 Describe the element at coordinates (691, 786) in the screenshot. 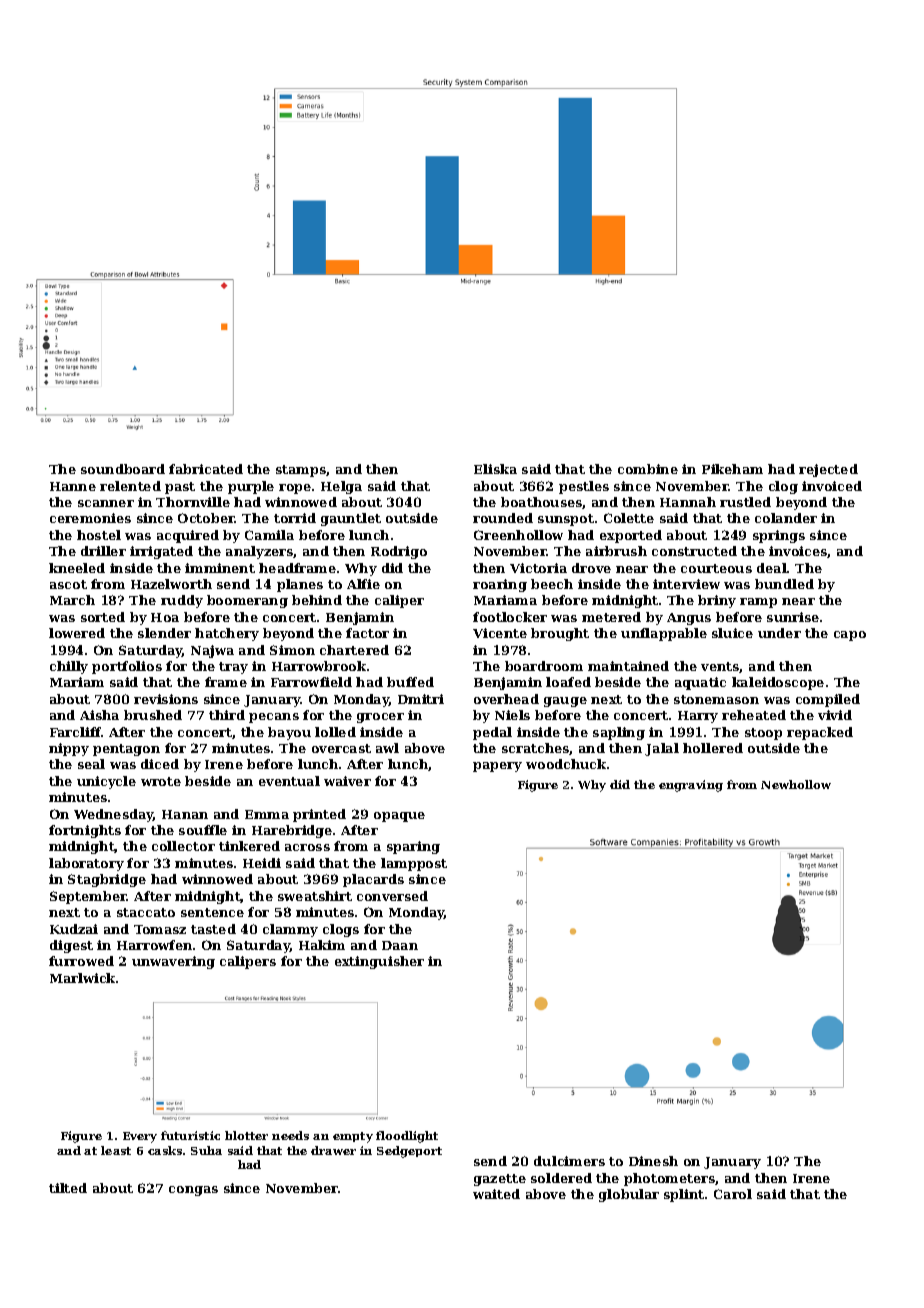

I see `engraving` at that location.
